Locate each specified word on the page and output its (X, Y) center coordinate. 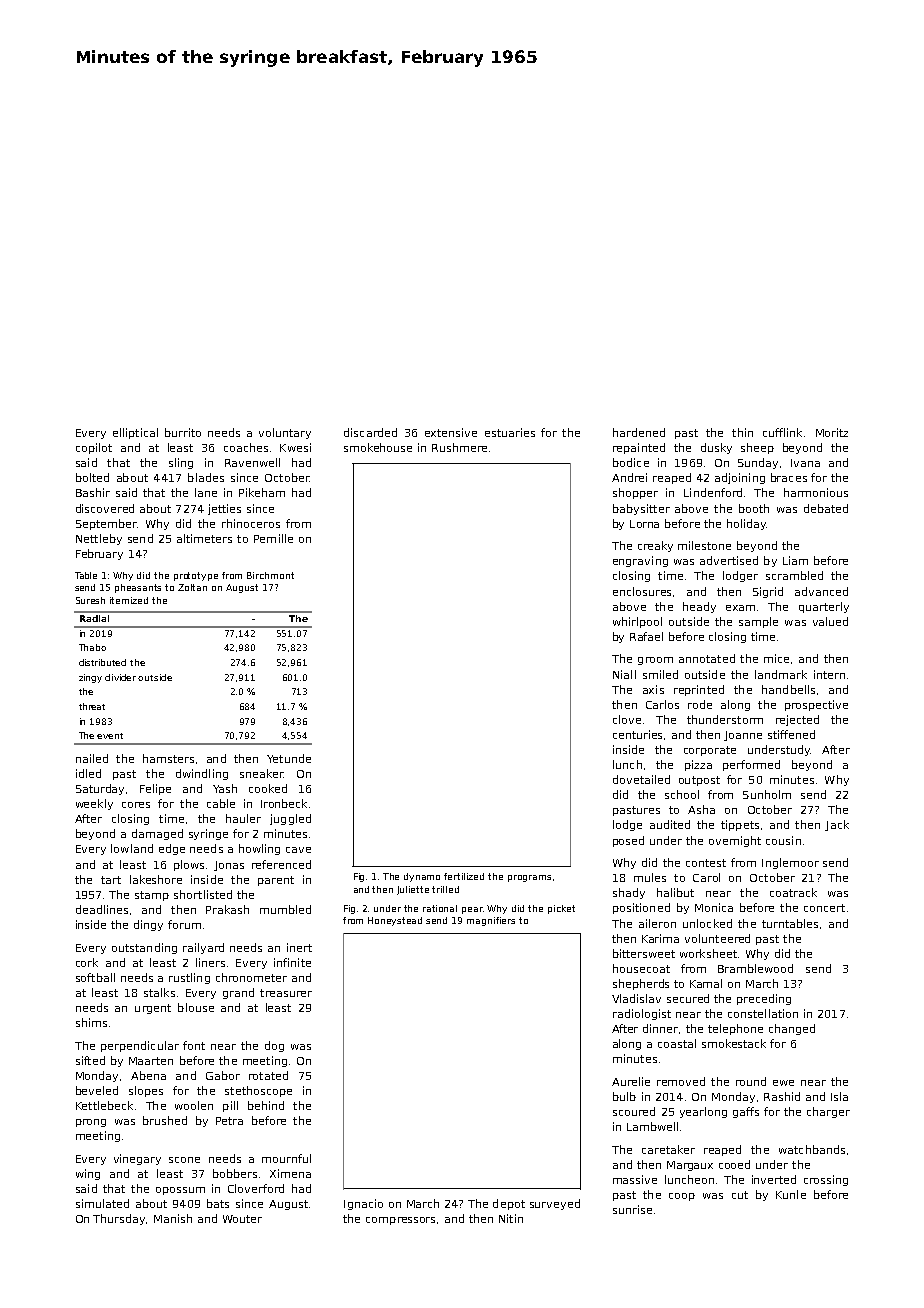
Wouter (242, 1219)
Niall (624, 674)
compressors (400, 1221)
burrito (183, 432)
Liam (795, 560)
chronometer (251, 977)
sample (758, 622)
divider (120, 677)
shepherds (641, 984)
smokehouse (378, 447)
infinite (292, 962)
